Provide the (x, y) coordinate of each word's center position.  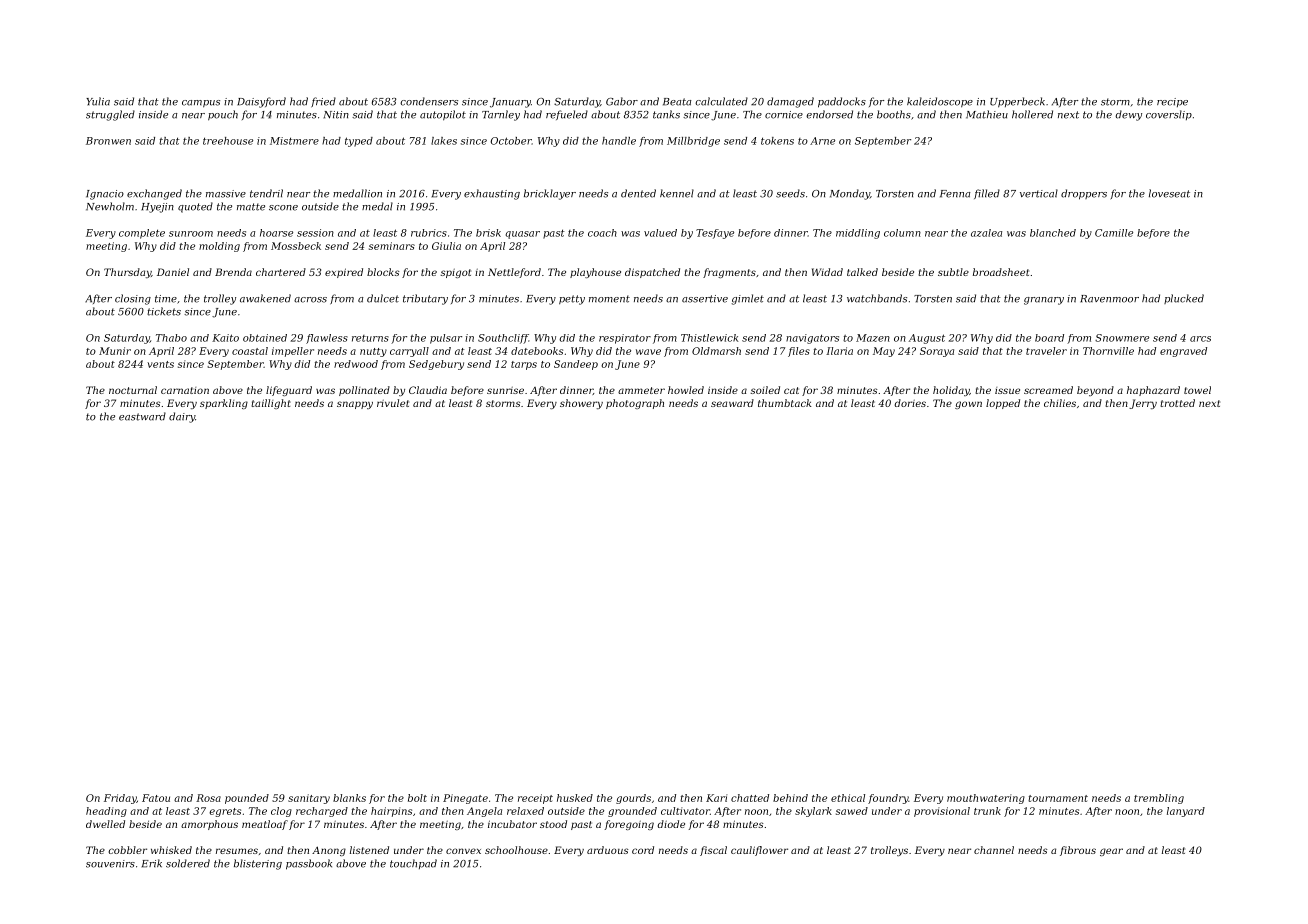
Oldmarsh (716, 351)
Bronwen (108, 141)
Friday (120, 799)
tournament (1058, 798)
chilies (1060, 403)
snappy (355, 405)
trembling (1159, 799)
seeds (790, 193)
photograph (635, 404)
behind (790, 798)
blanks (349, 798)
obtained (265, 338)
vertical (1039, 193)
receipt (535, 799)
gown (968, 405)
